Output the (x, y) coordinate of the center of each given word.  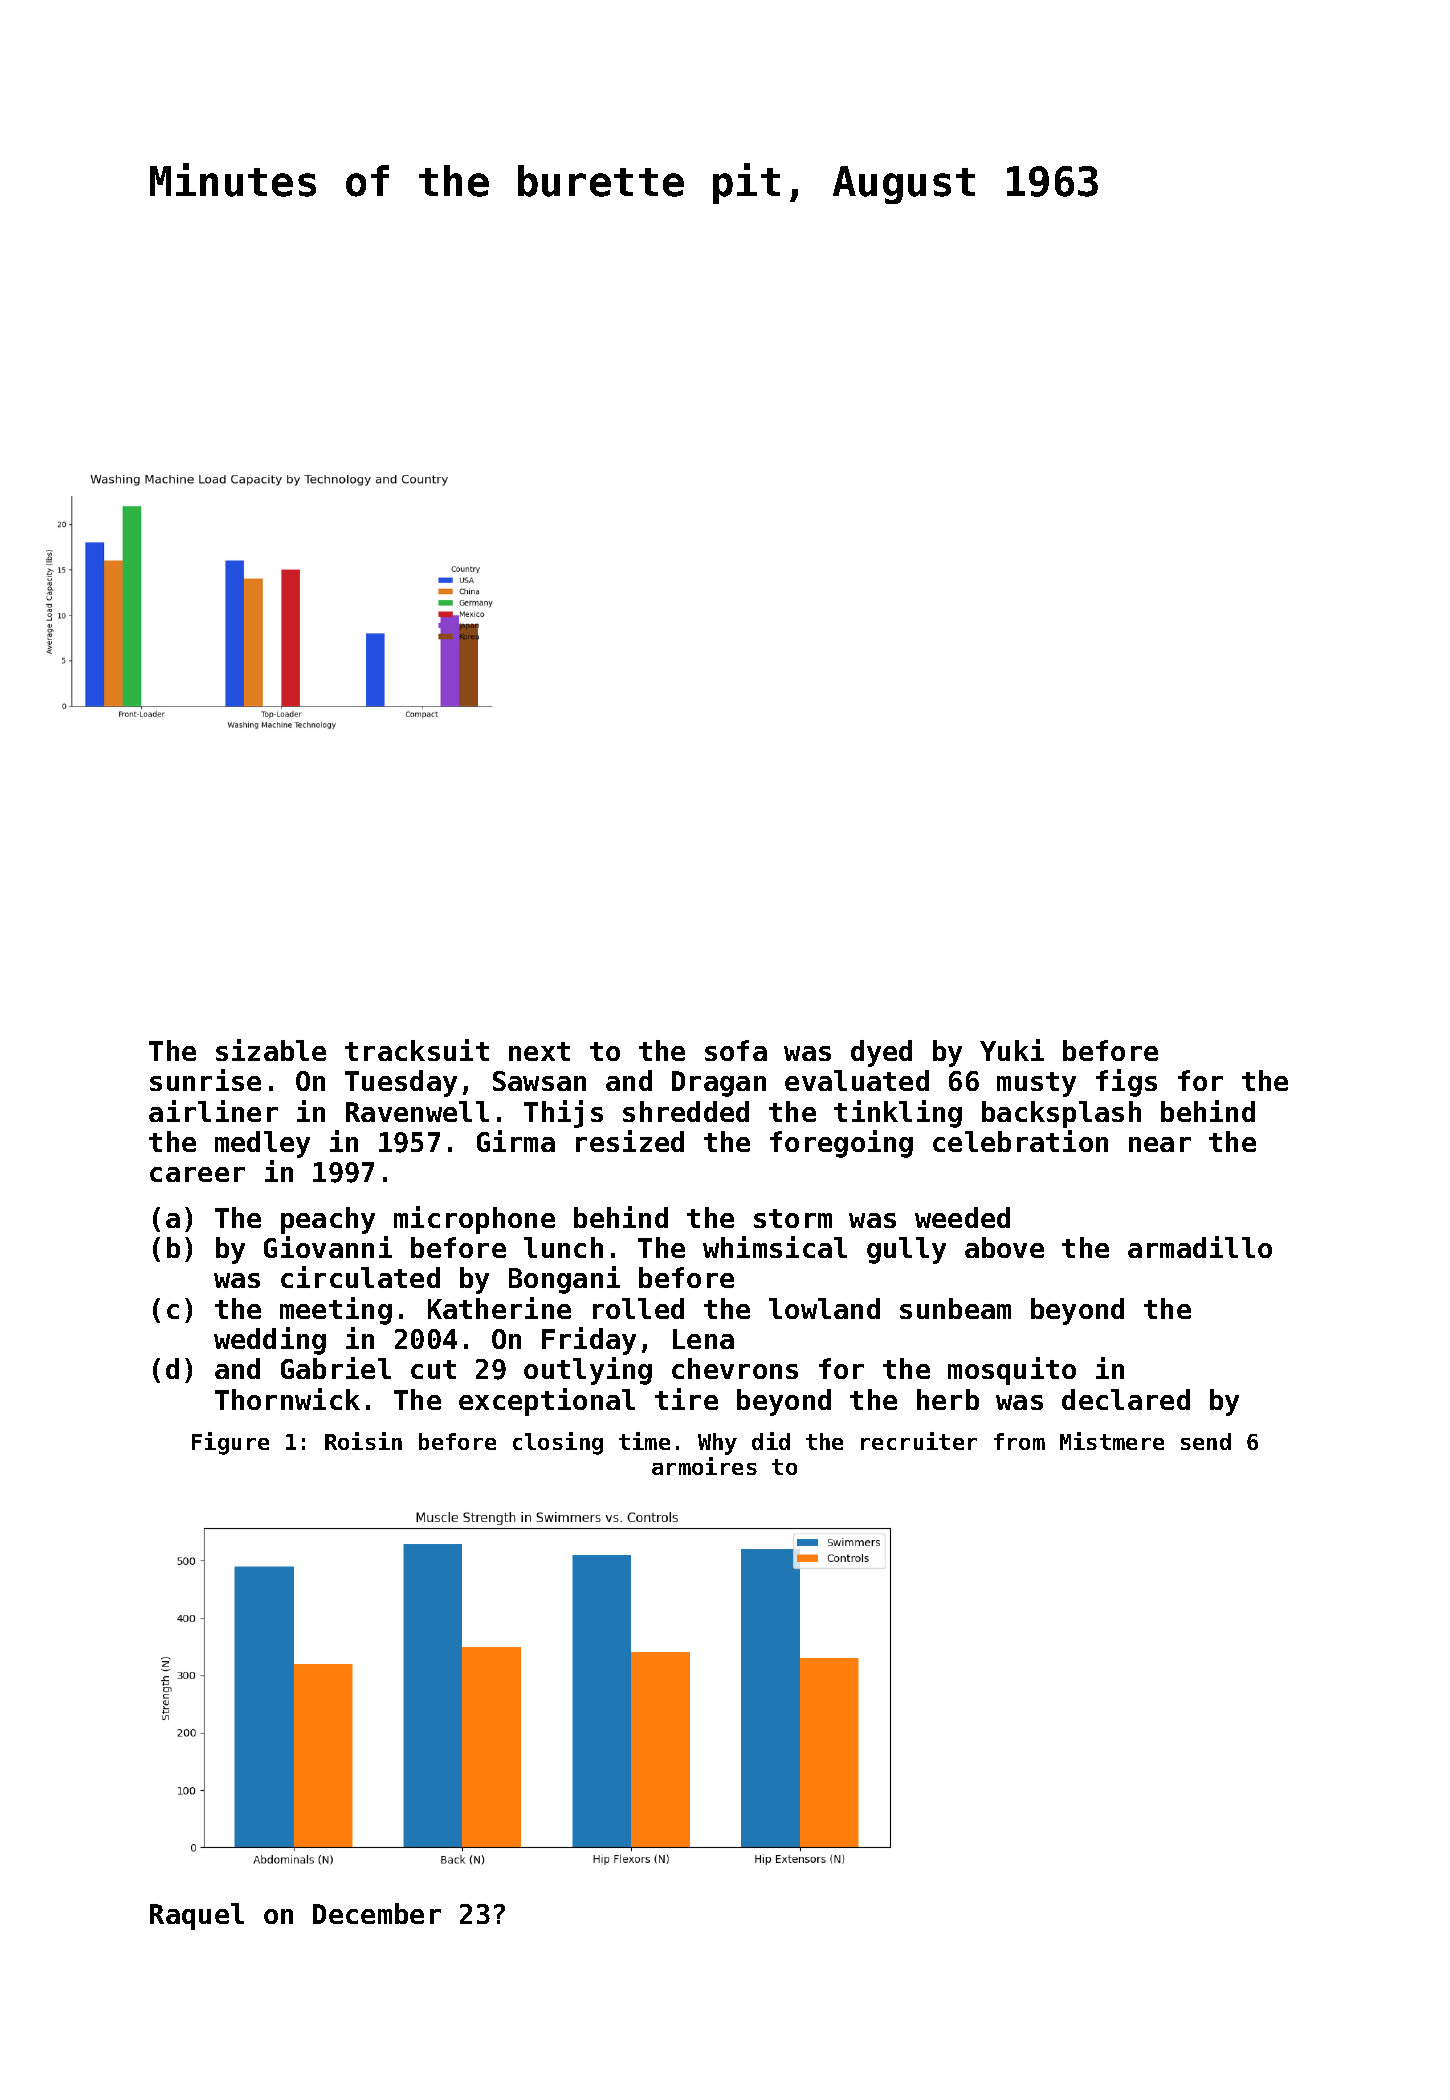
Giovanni (328, 1247)
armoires (704, 1466)
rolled (638, 1308)
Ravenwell (417, 1111)
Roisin (363, 1441)
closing (558, 1443)
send (1206, 1441)
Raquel (197, 1916)
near (1160, 1144)
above (1004, 1247)
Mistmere (1112, 1441)
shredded (686, 1111)
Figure (230, 1443)
